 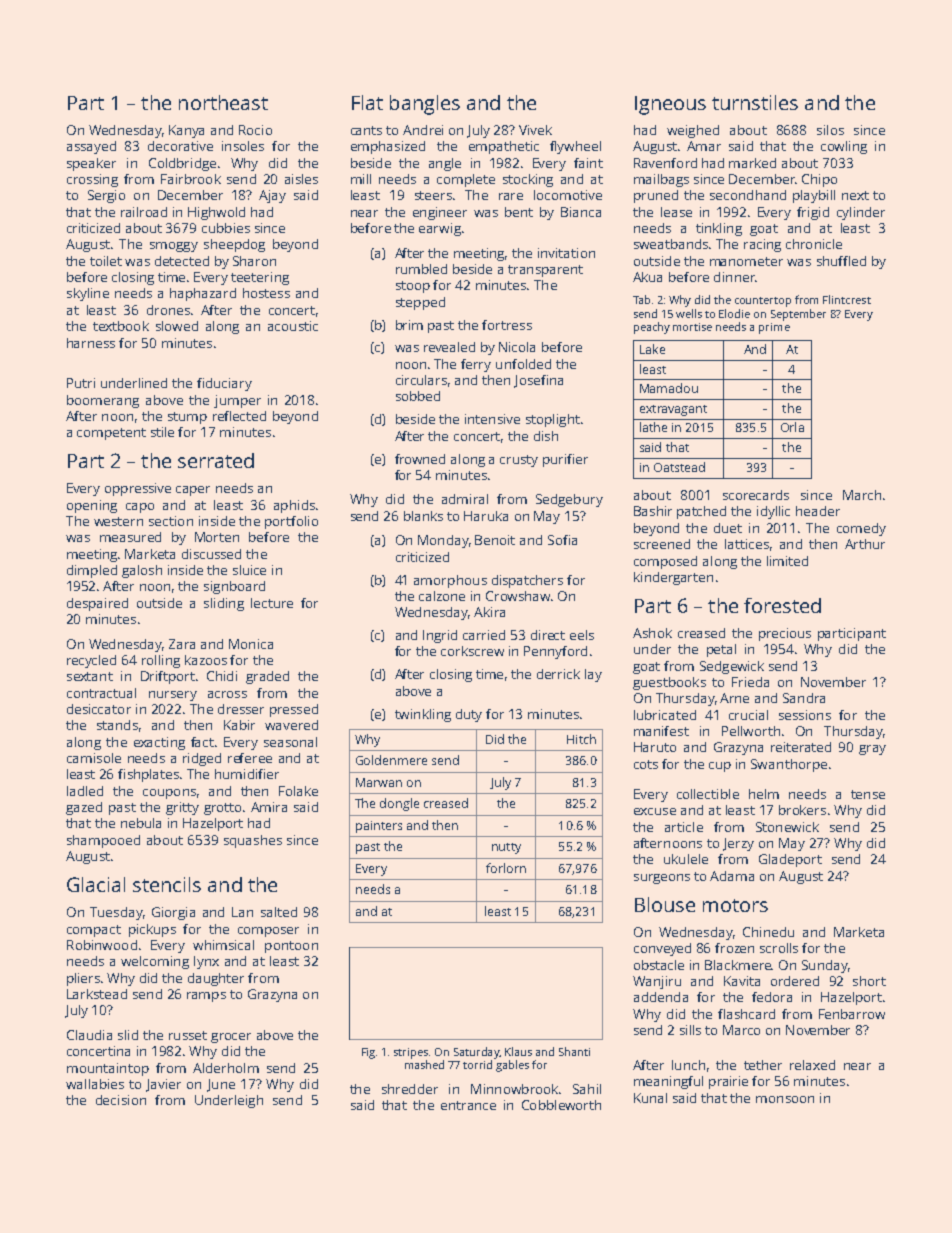 What do you see at coordinates (223, 945) in the screenshot?
I see `whimsical` at bounding box center [223, 945].
